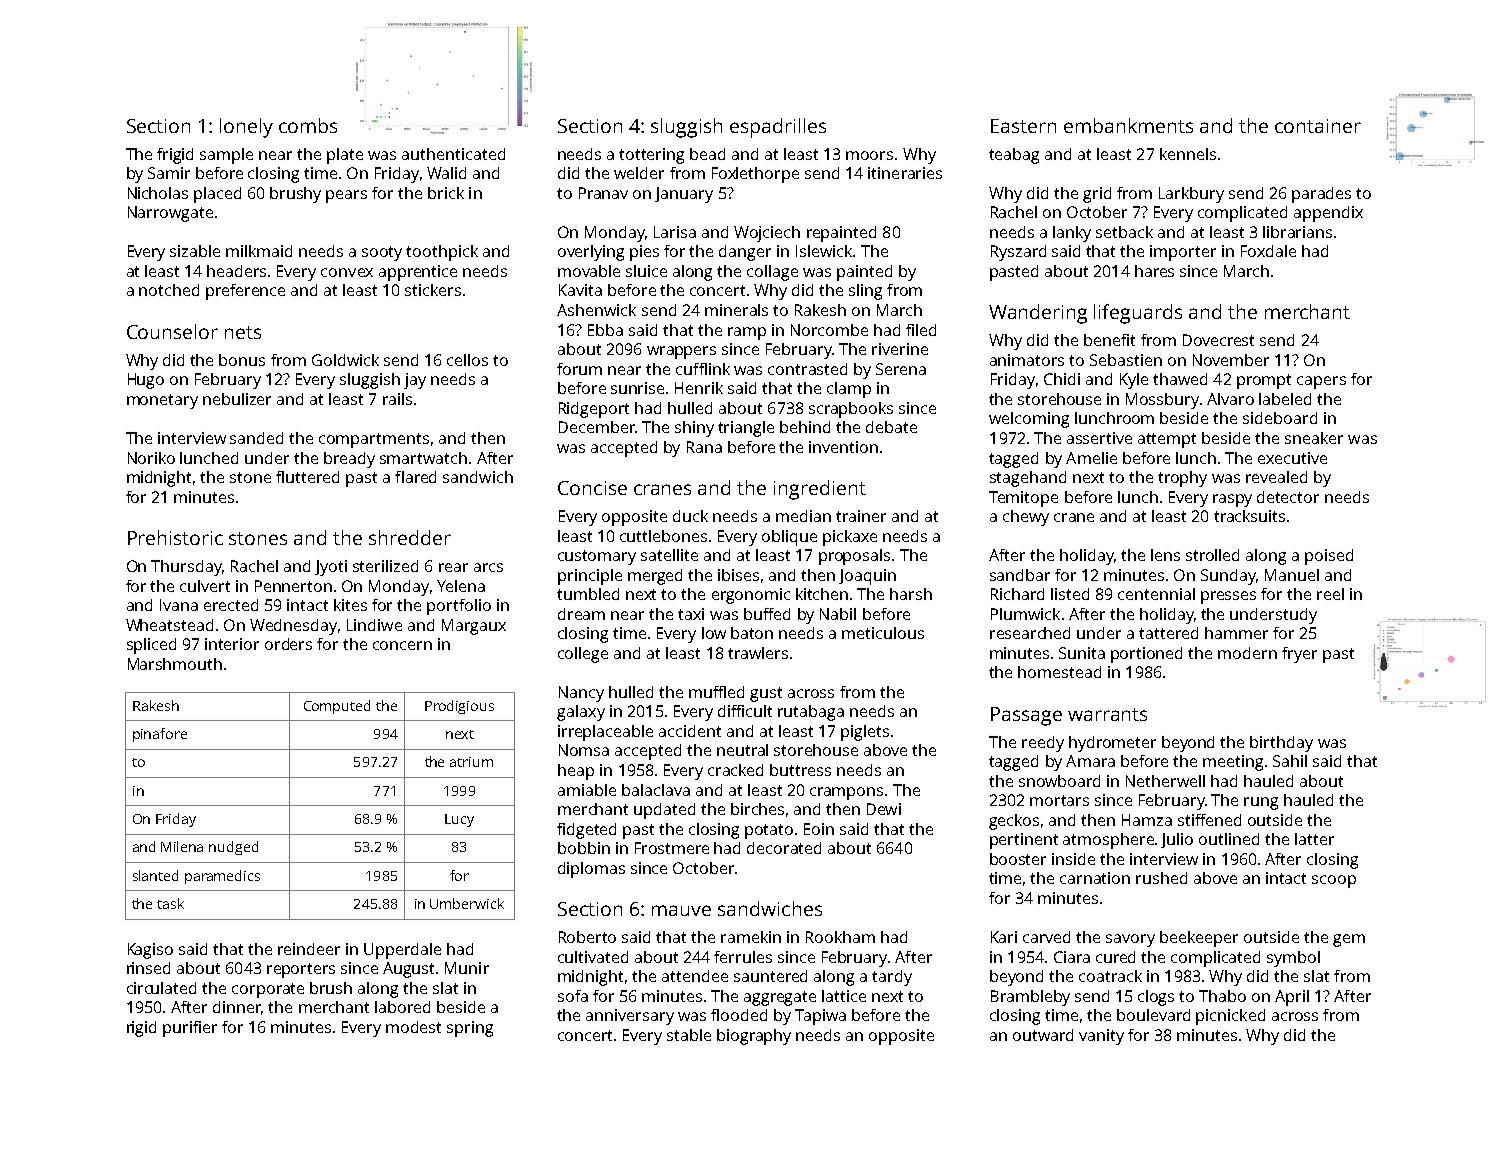 The image size is (1504, 1162). What do you see at coordinates (256, 438) in the image?
I see `sanded` at bounding box center [256, 438].
